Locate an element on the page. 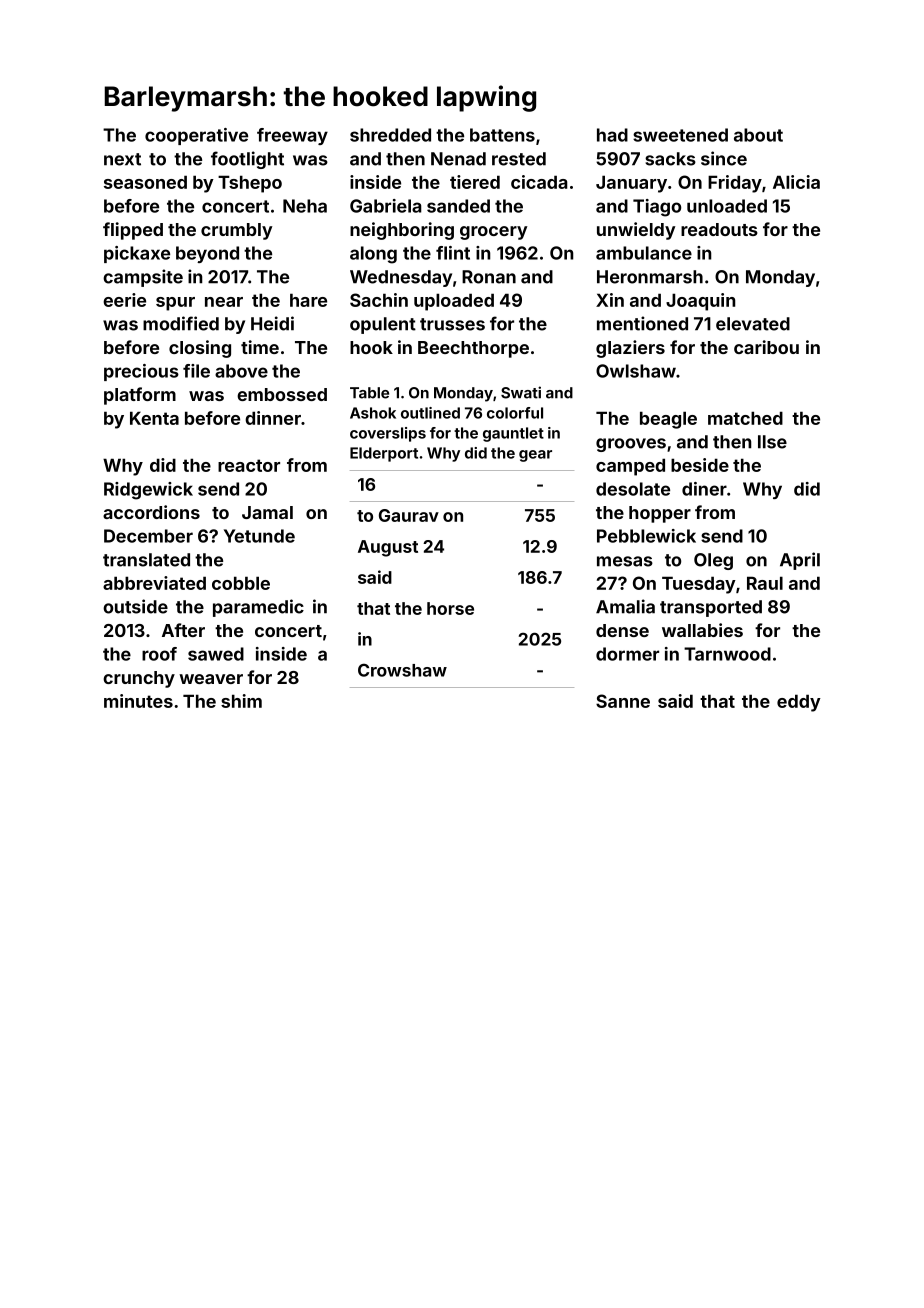 Image resolution: width=924 pixels, height=1308 pixels. eerie is located at coordinates (124, 300).
